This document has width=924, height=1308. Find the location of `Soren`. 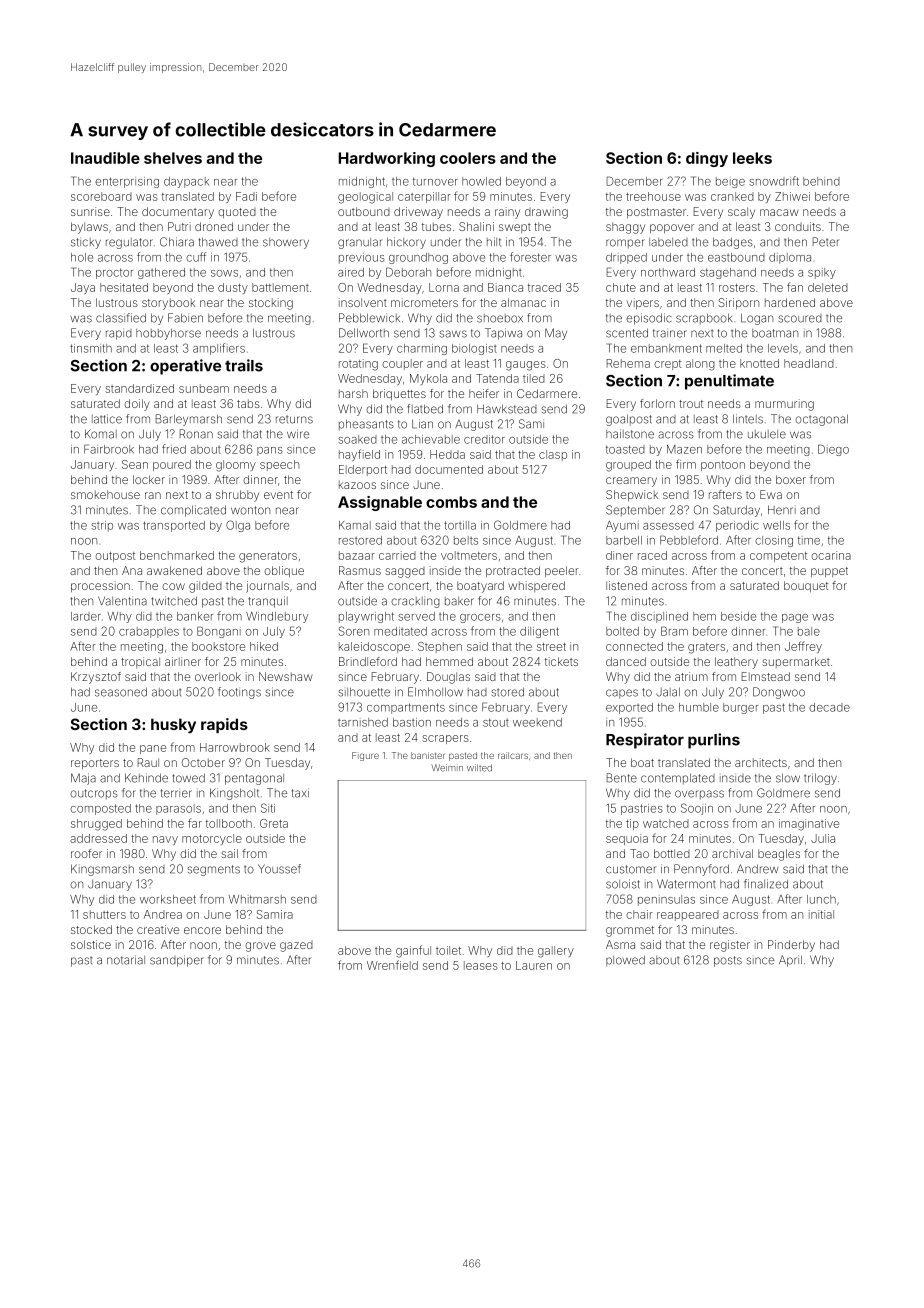

Soren is located at coordinates (354, 631).
